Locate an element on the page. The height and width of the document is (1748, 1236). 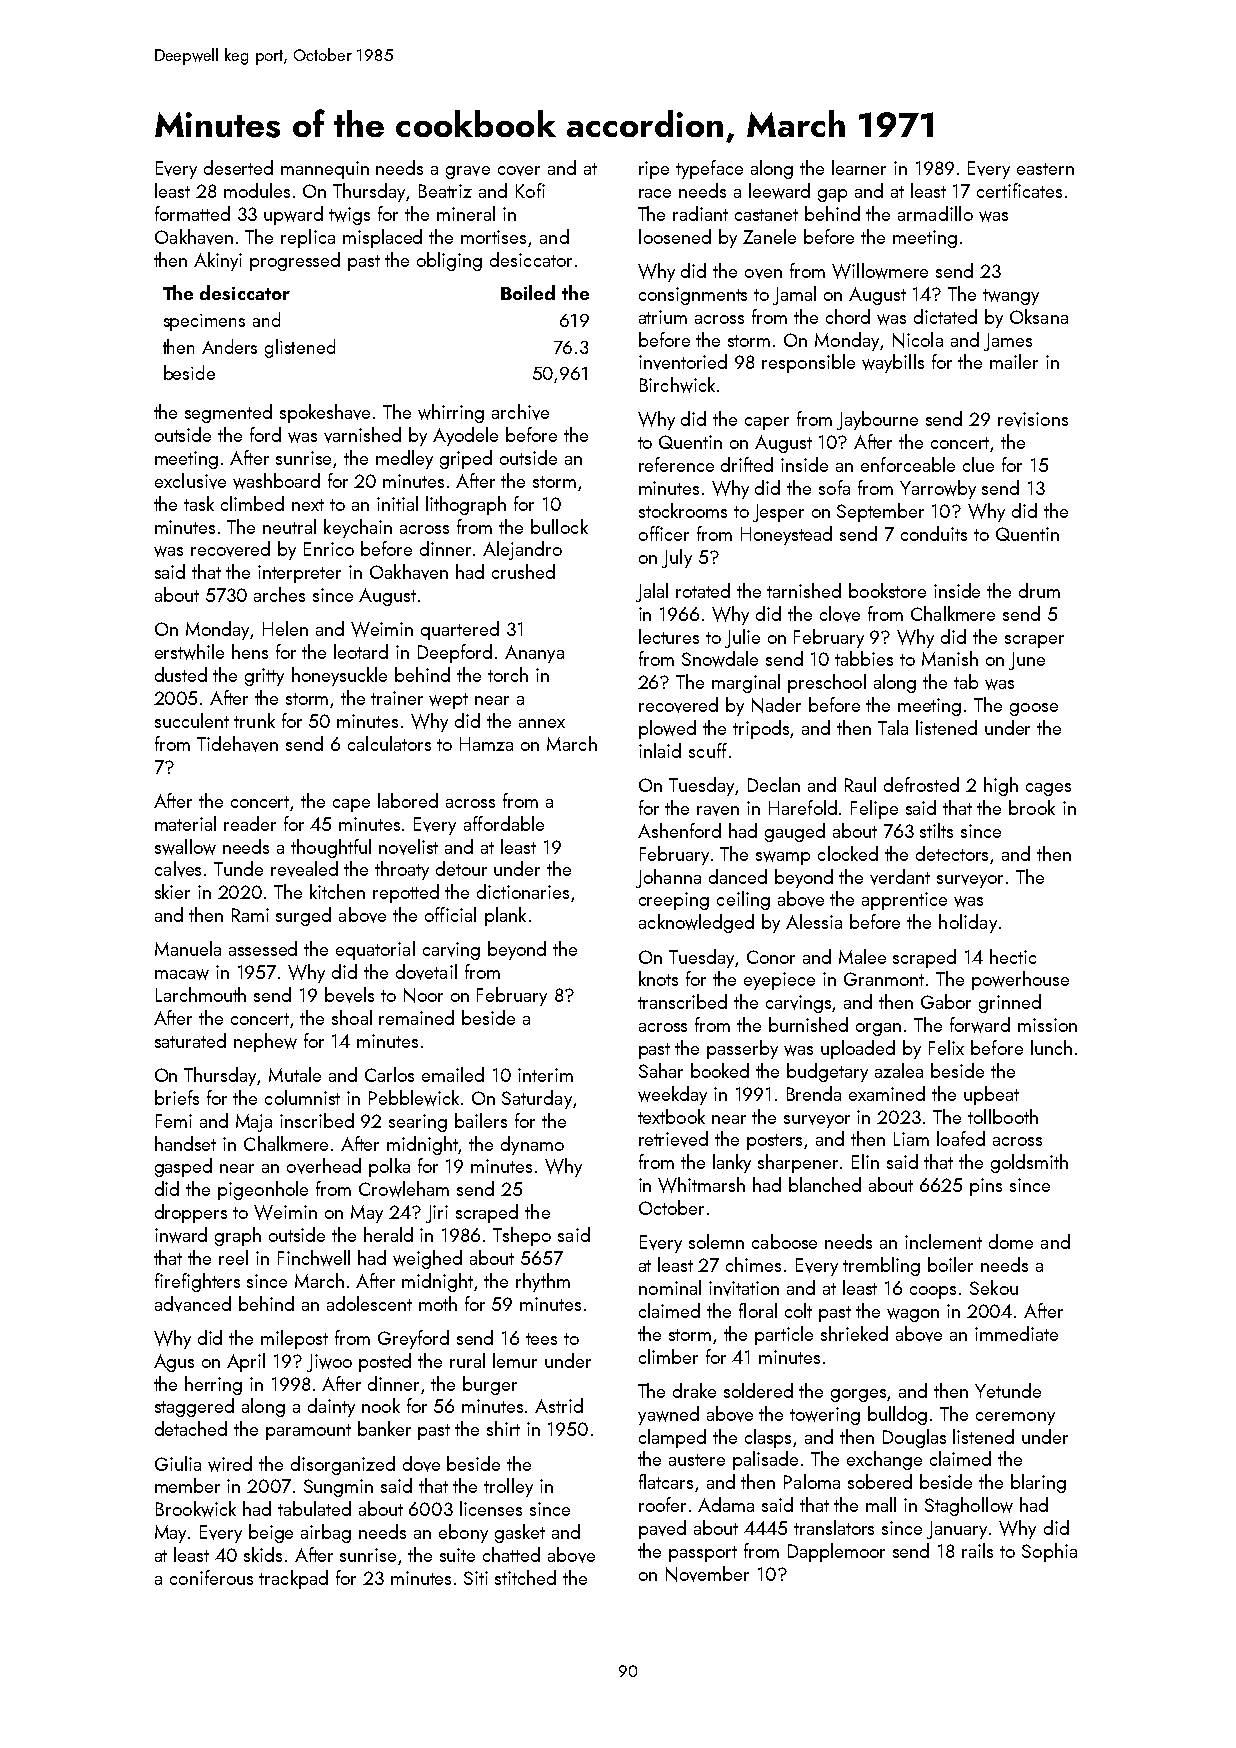
eastern is located at coordinates (1045, 169).
